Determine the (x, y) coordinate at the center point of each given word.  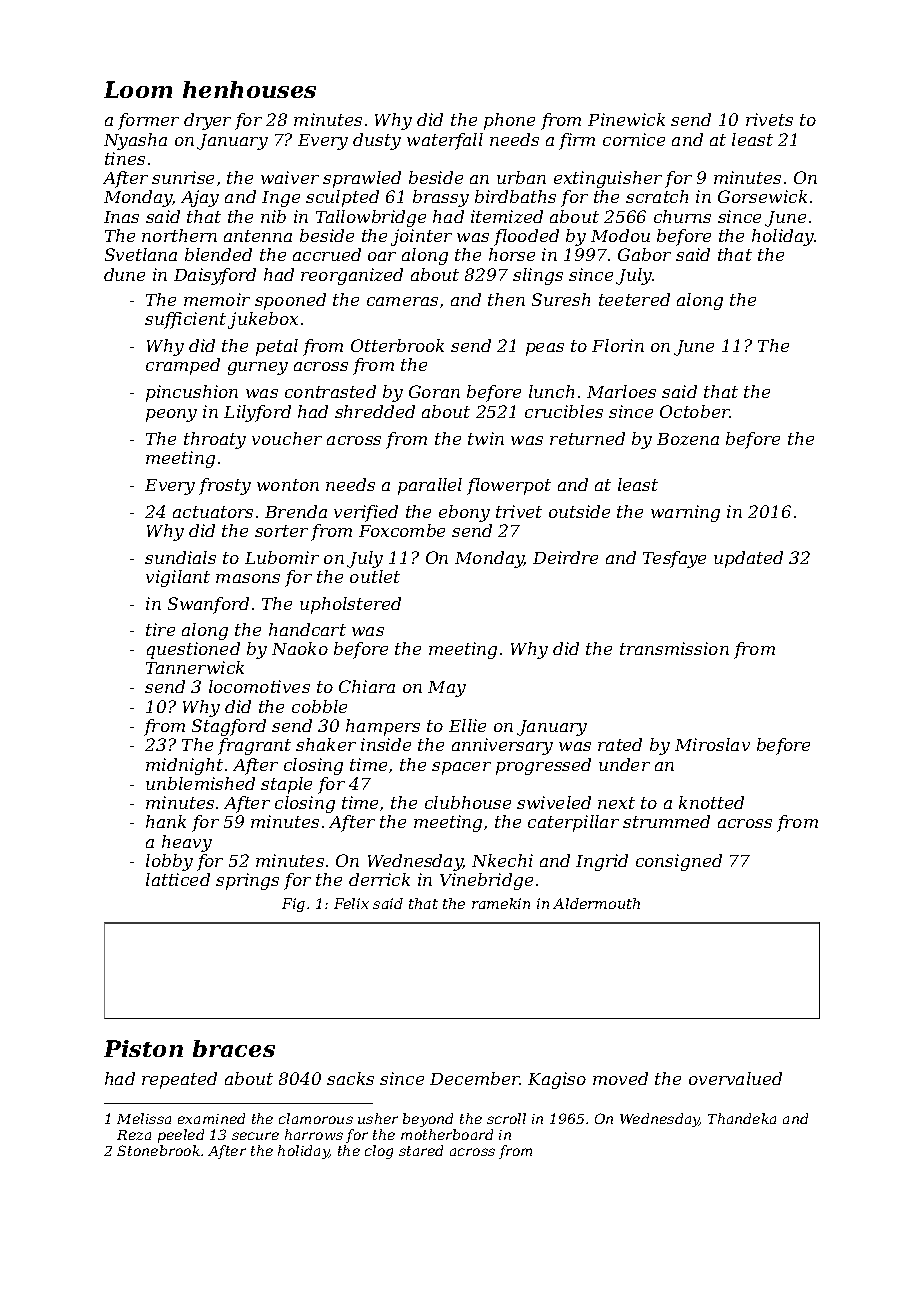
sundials (180, 557)
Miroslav (712, 744)
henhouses (249, 89)
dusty (377, 141)
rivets (769, 119)
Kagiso (557, 1080)
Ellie (467, 725)
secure (255, 1136)
